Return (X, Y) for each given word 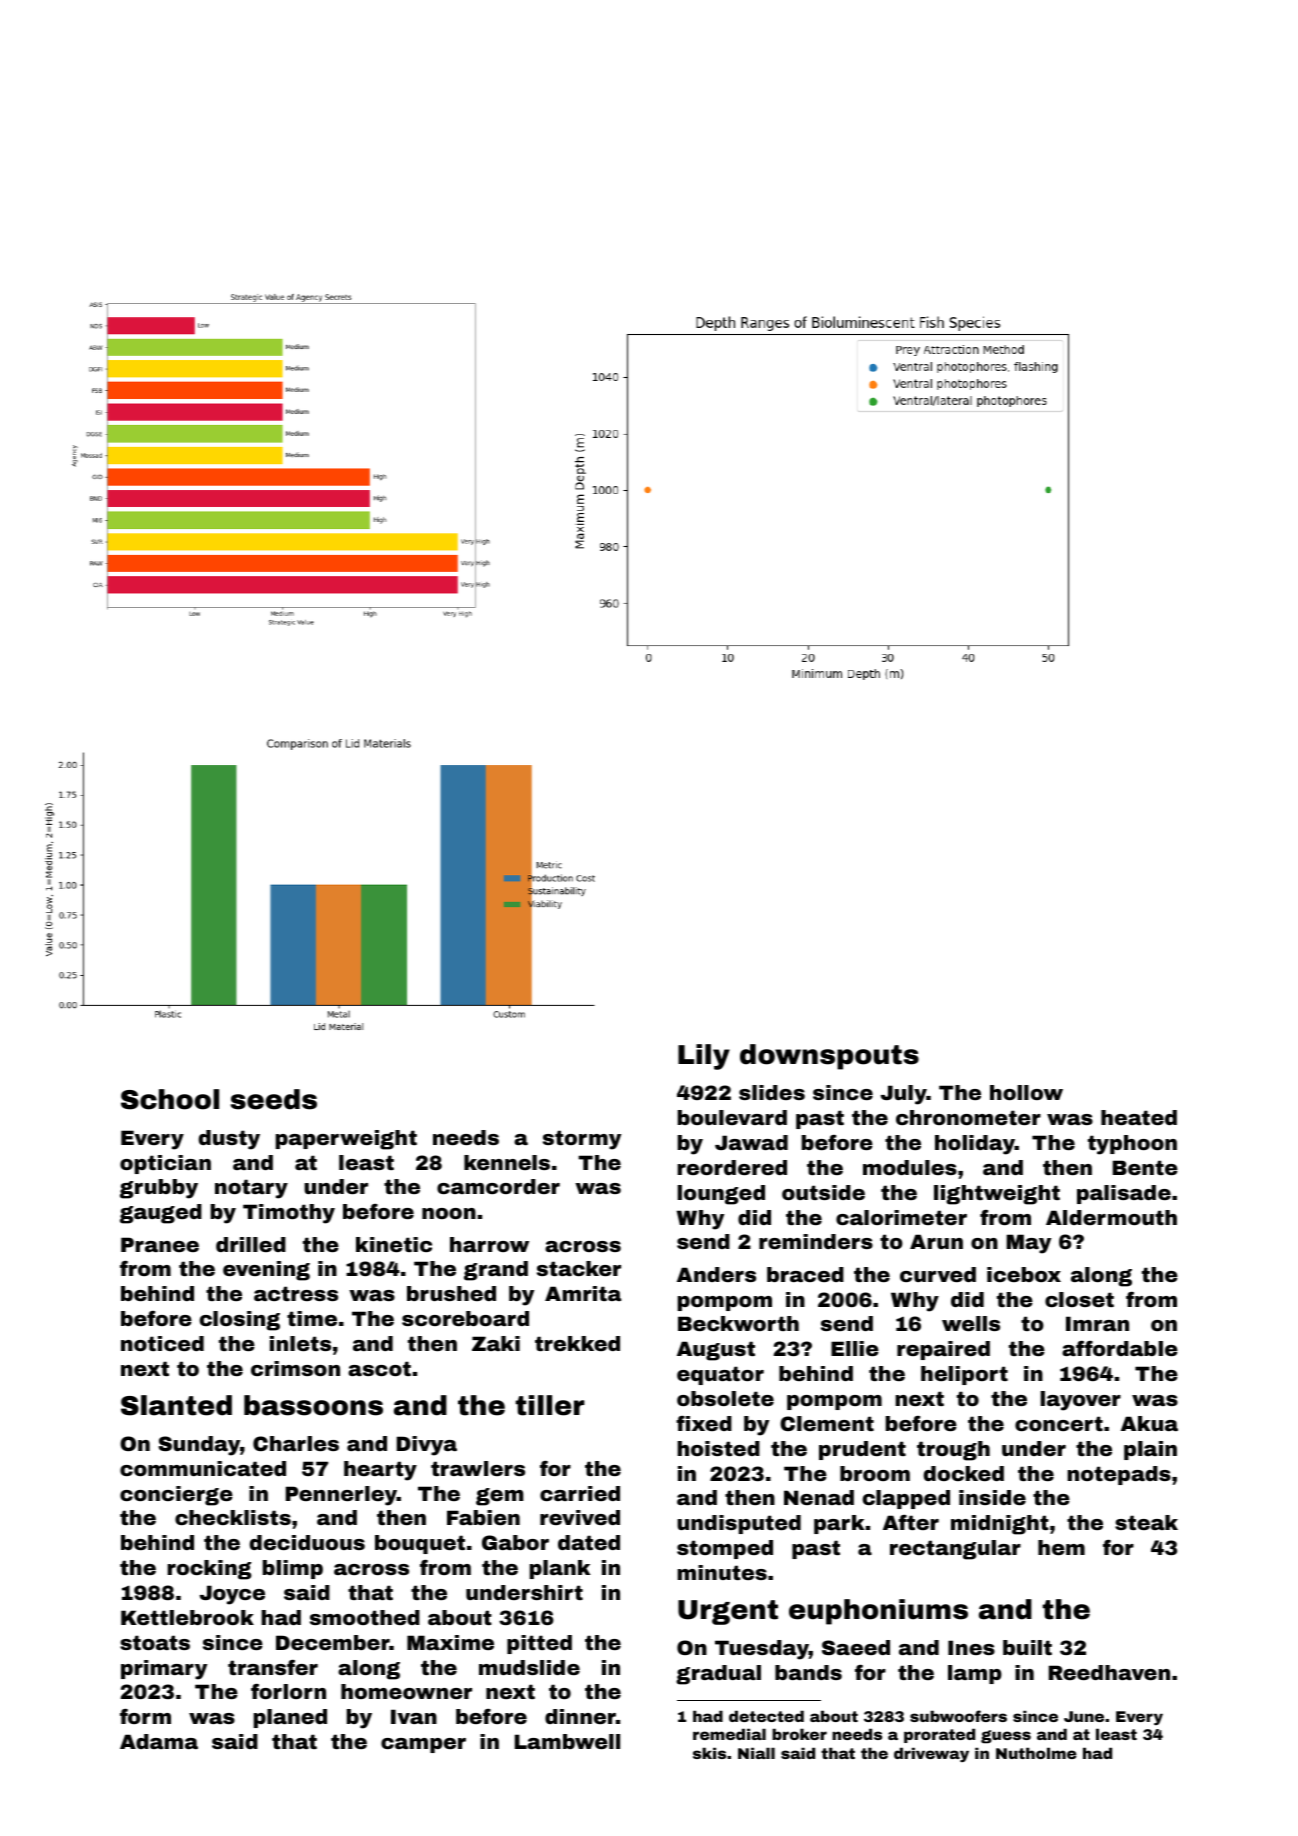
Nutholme (1036, 1753)
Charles (296, 1443)
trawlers (478, 1468)
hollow (1026, 1092)
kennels (507, 1162)
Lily (704, 1057)
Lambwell (567, 1741)
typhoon (1132, 1145)
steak (1146, 1522)
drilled (251, 1244)
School (170, 1099)
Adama (159, 1741)
